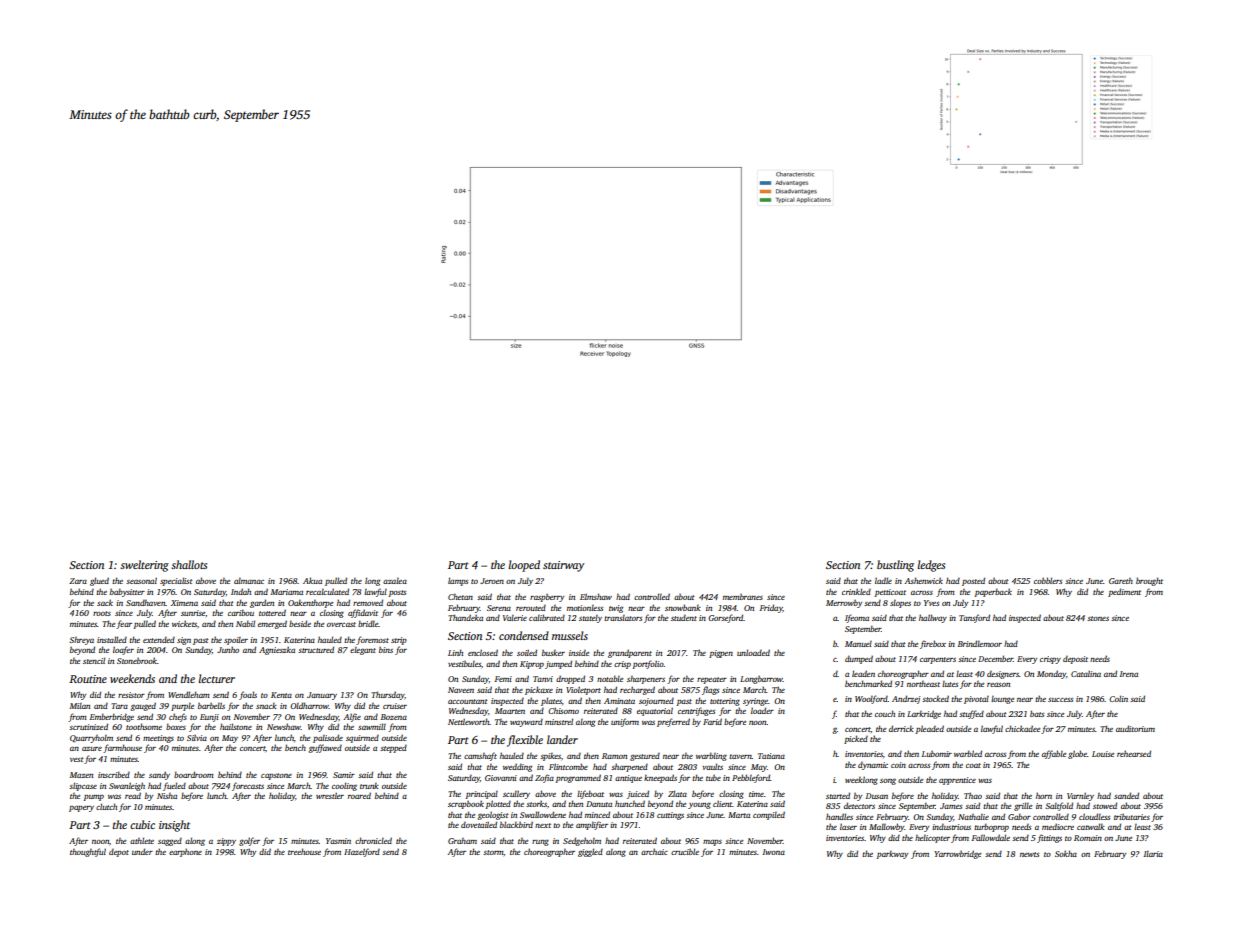 The image size is (1233, 952). What do you see at coordinates (1134, 753) in the page?
I see `rehearsed` at bounding box center [1134, 753].
